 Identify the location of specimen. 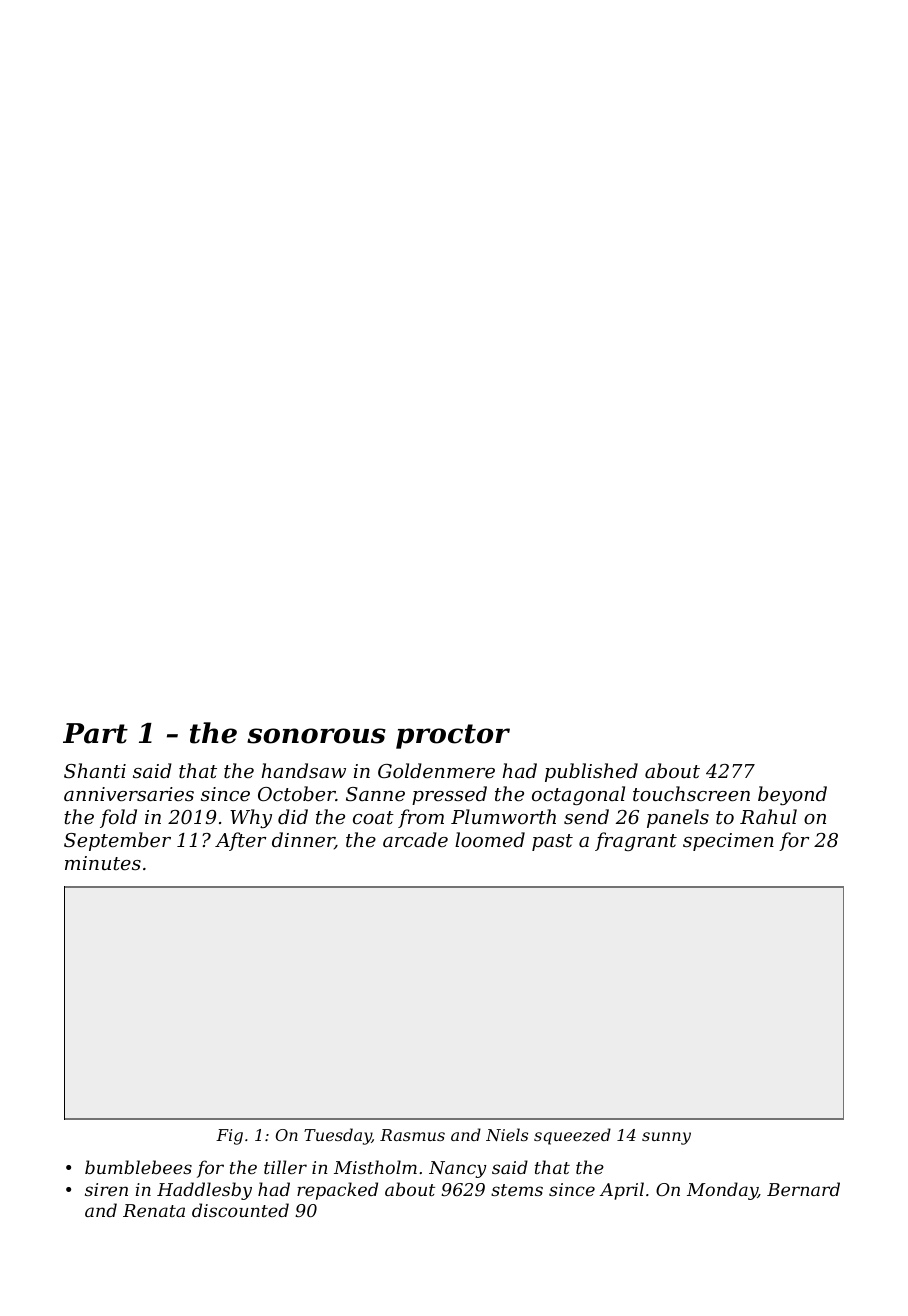
(728, 842).
